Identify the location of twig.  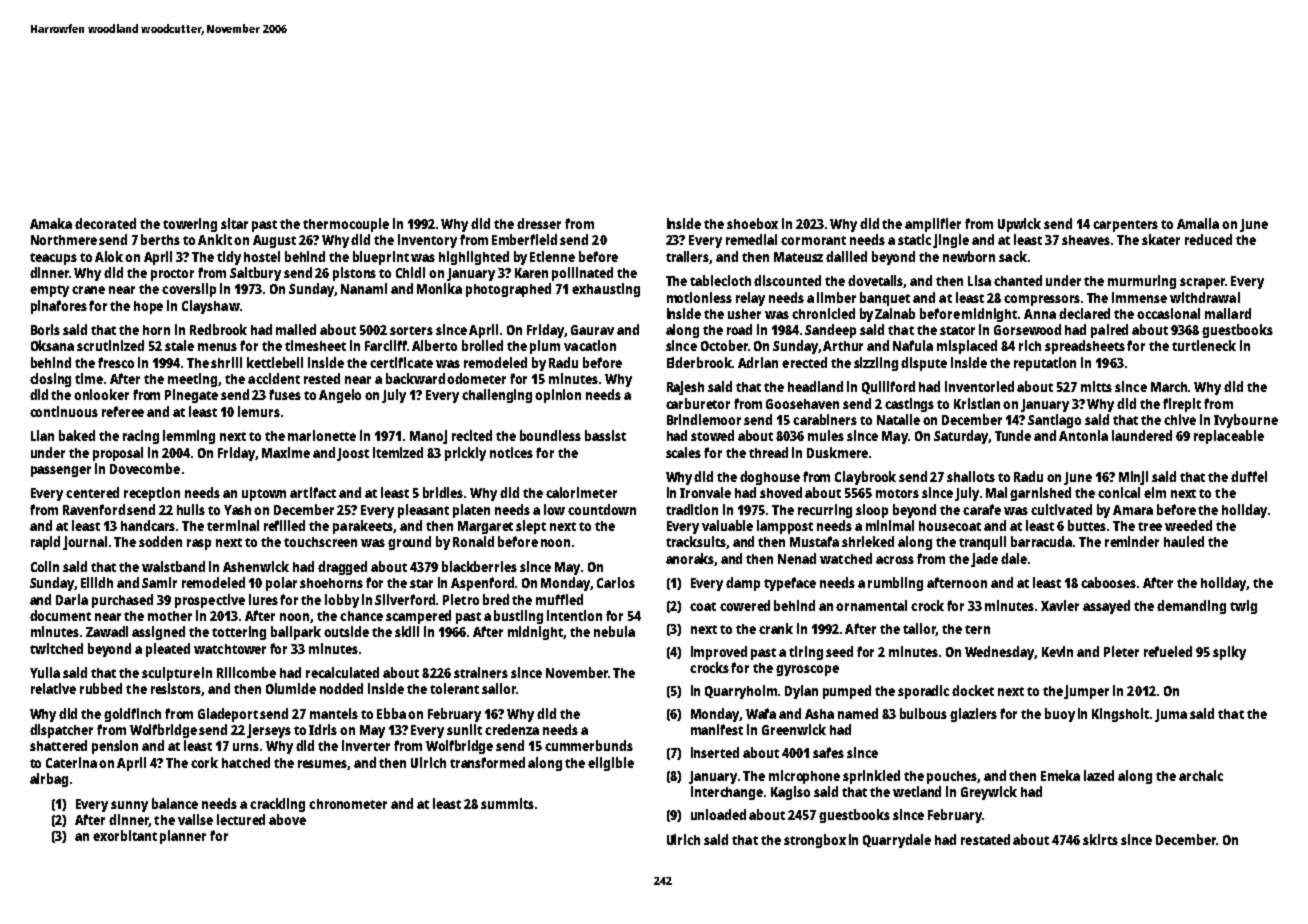
(1243, 607).
